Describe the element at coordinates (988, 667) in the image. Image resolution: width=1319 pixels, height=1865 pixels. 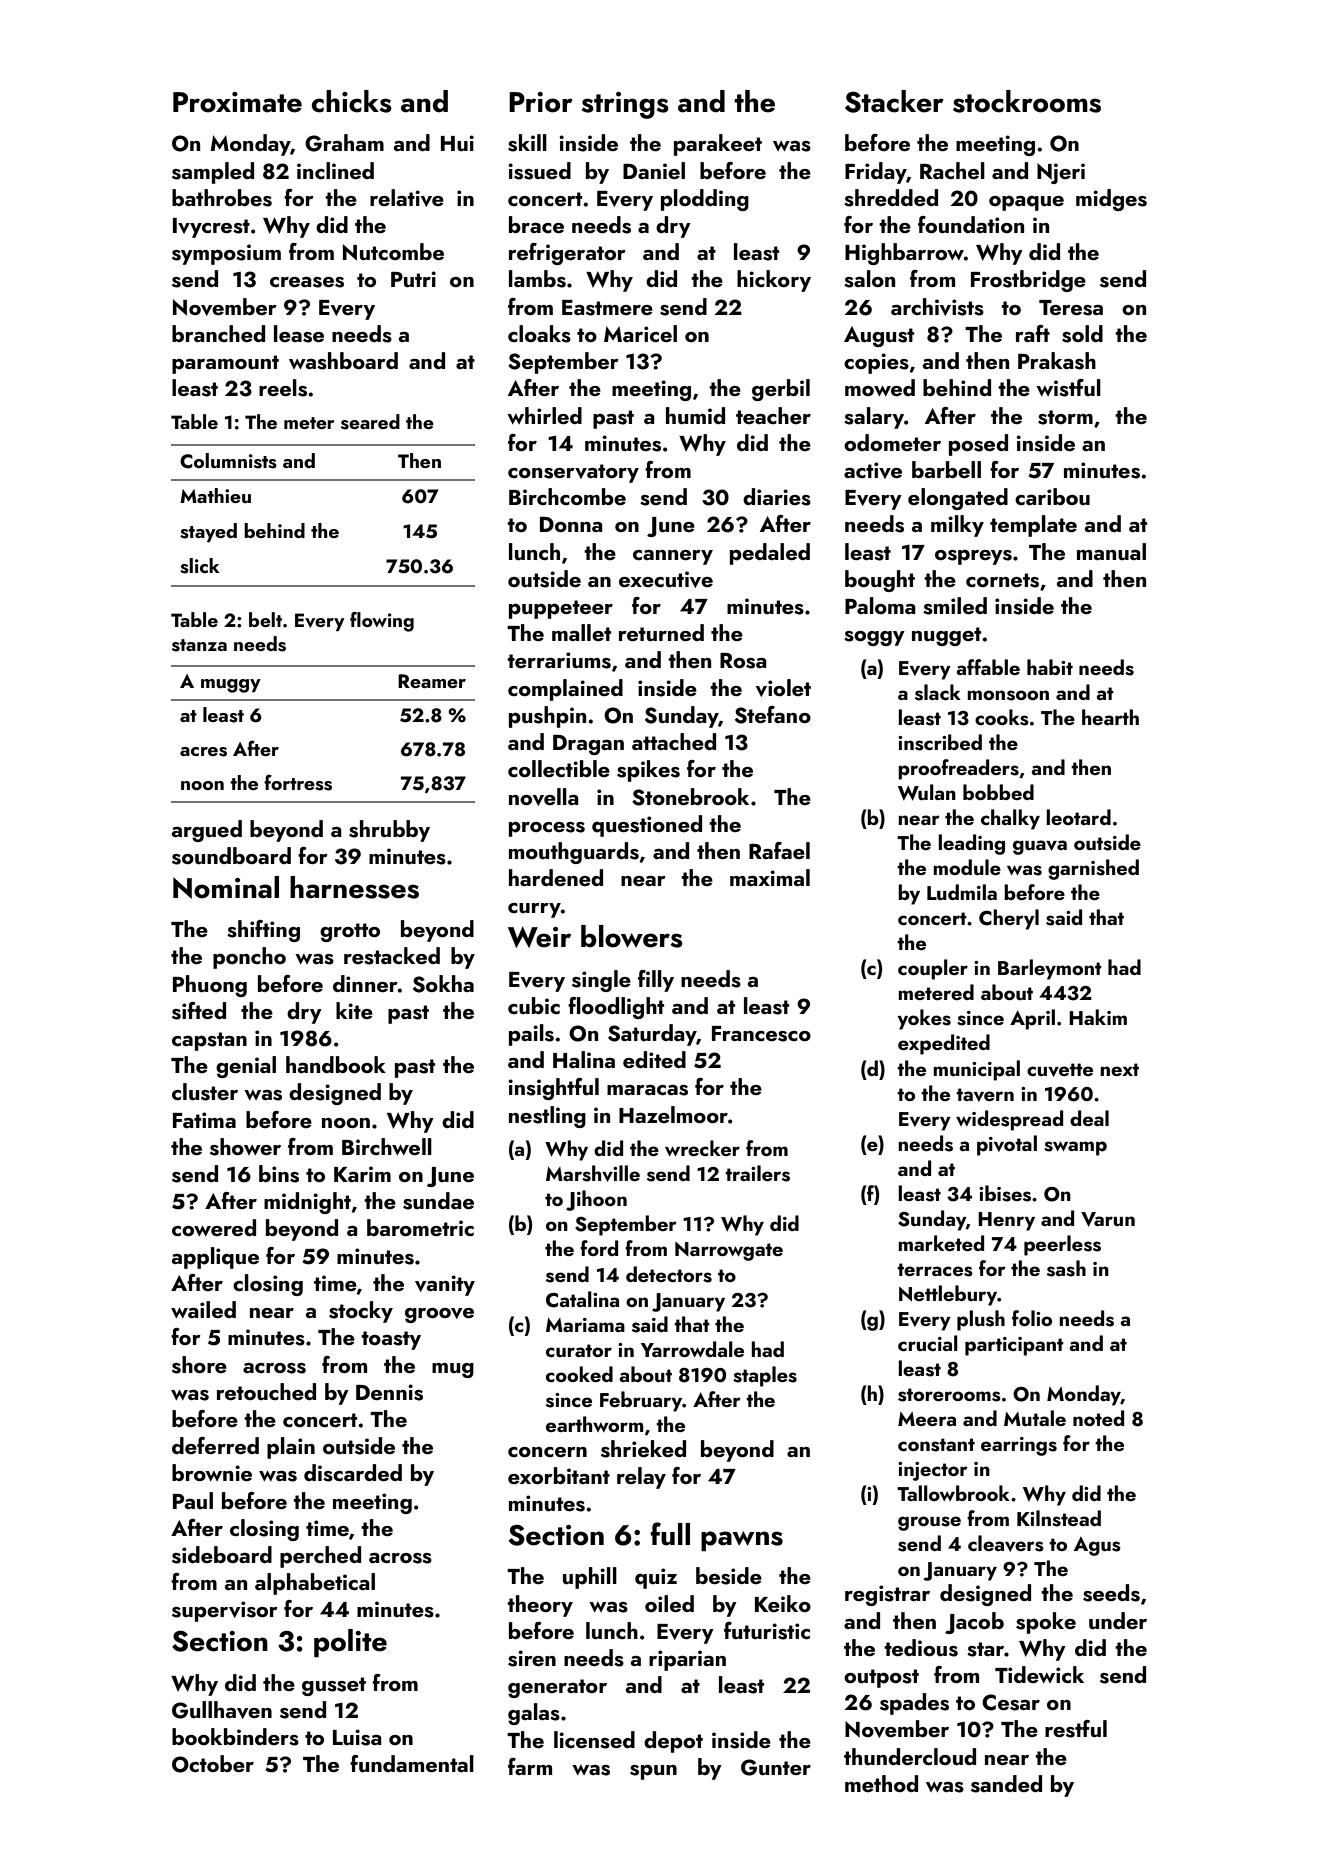
I see `affable` at that location.
